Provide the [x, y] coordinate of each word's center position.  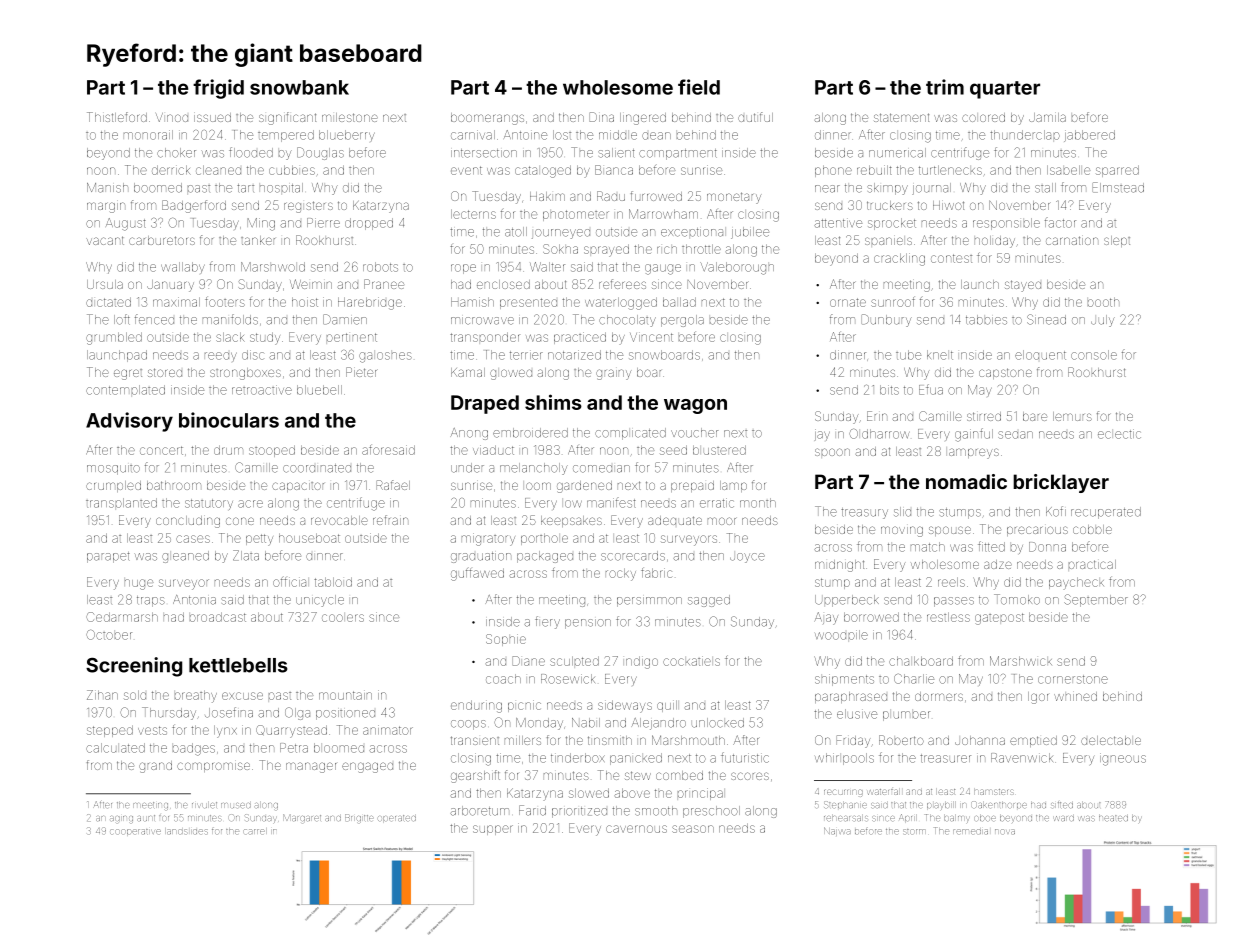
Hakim [547, 196]
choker [176, 153]
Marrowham [663, 214]
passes [954, 602]
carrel [254, 831]
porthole [544, 539]
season [693, 829]
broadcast [218, 617]
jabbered [1089, 136]
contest [951, 258]
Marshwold [273, 267]
